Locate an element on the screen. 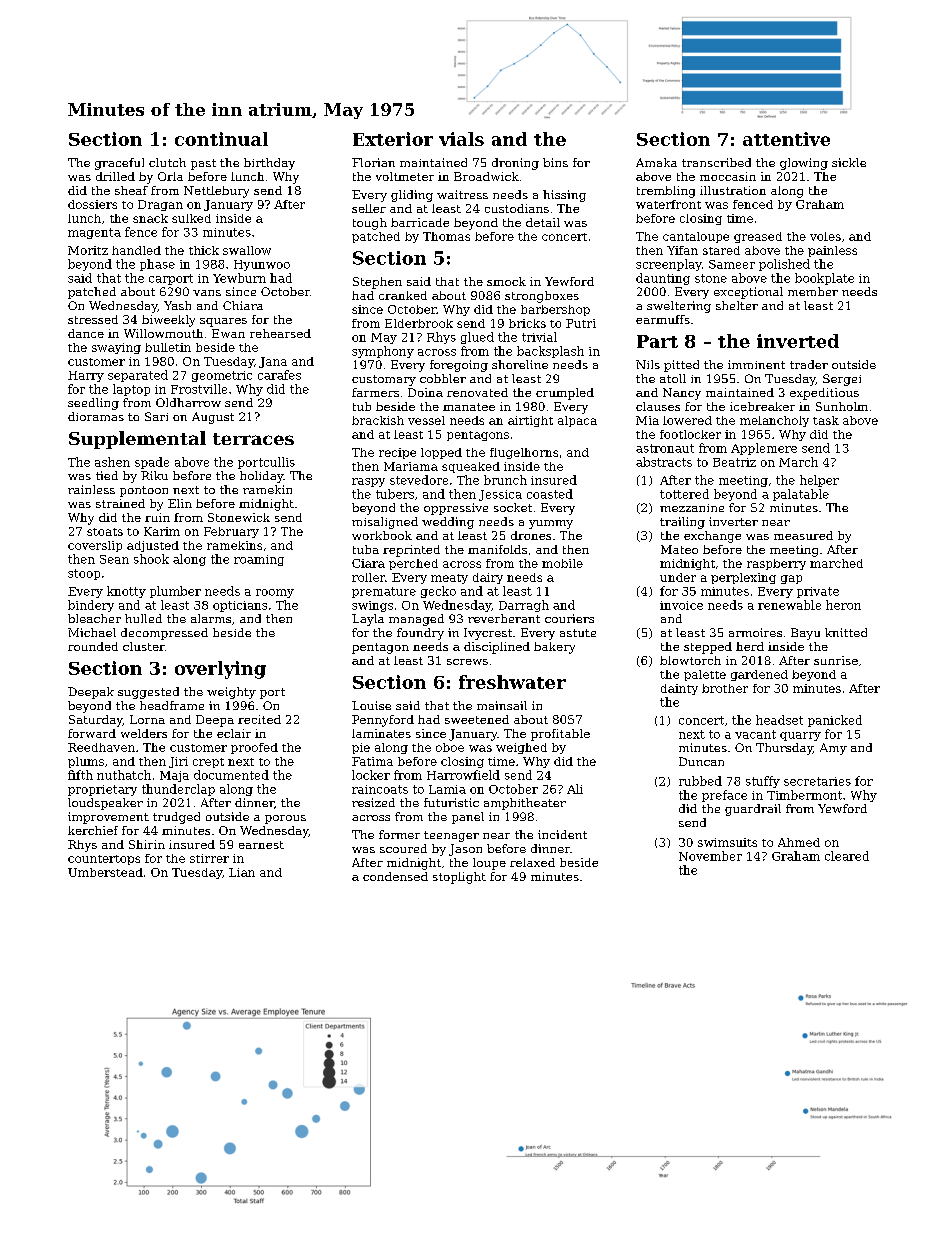  headset is located at coordinates (779, 720).
